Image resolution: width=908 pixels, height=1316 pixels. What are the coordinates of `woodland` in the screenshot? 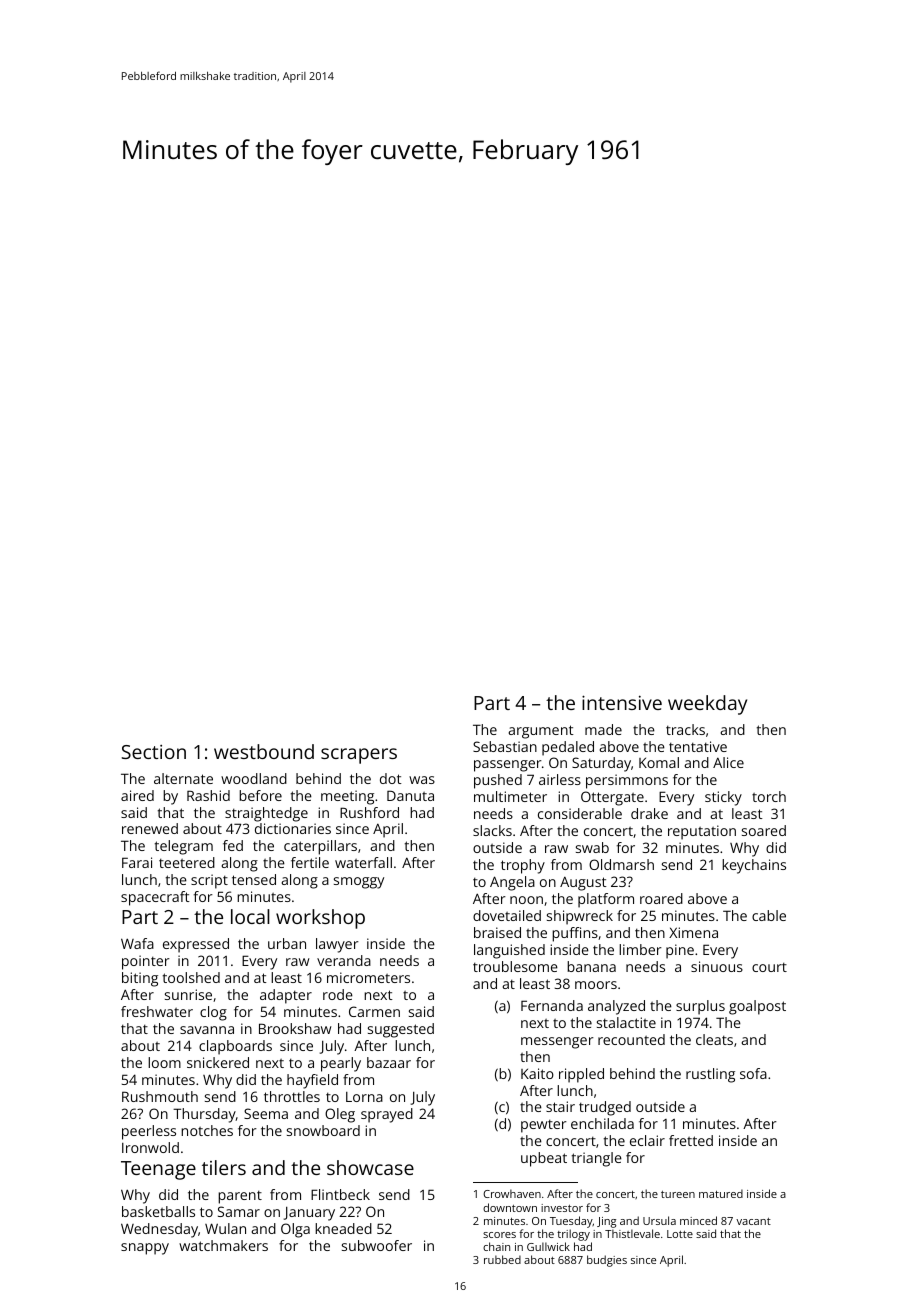 It's located at (254, 778).
